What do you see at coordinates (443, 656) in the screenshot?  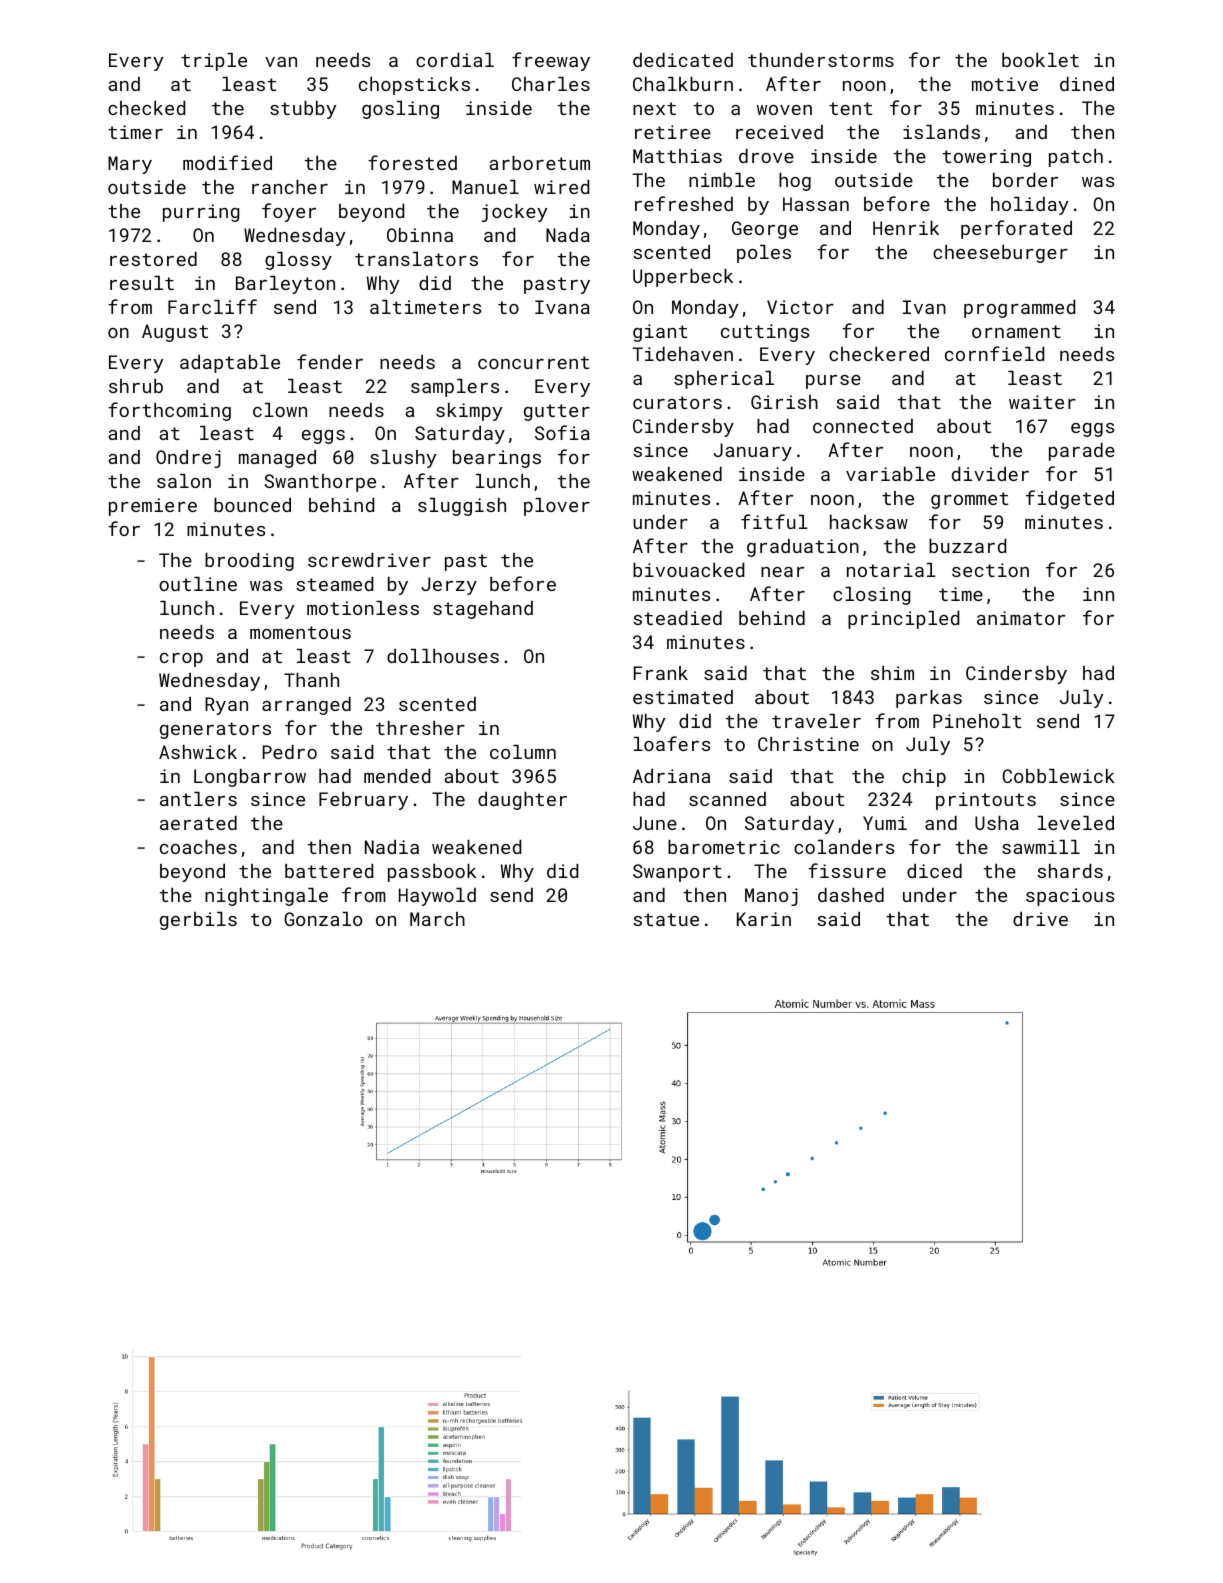 I see `dollhouses` at bounding box center [443, 656].
